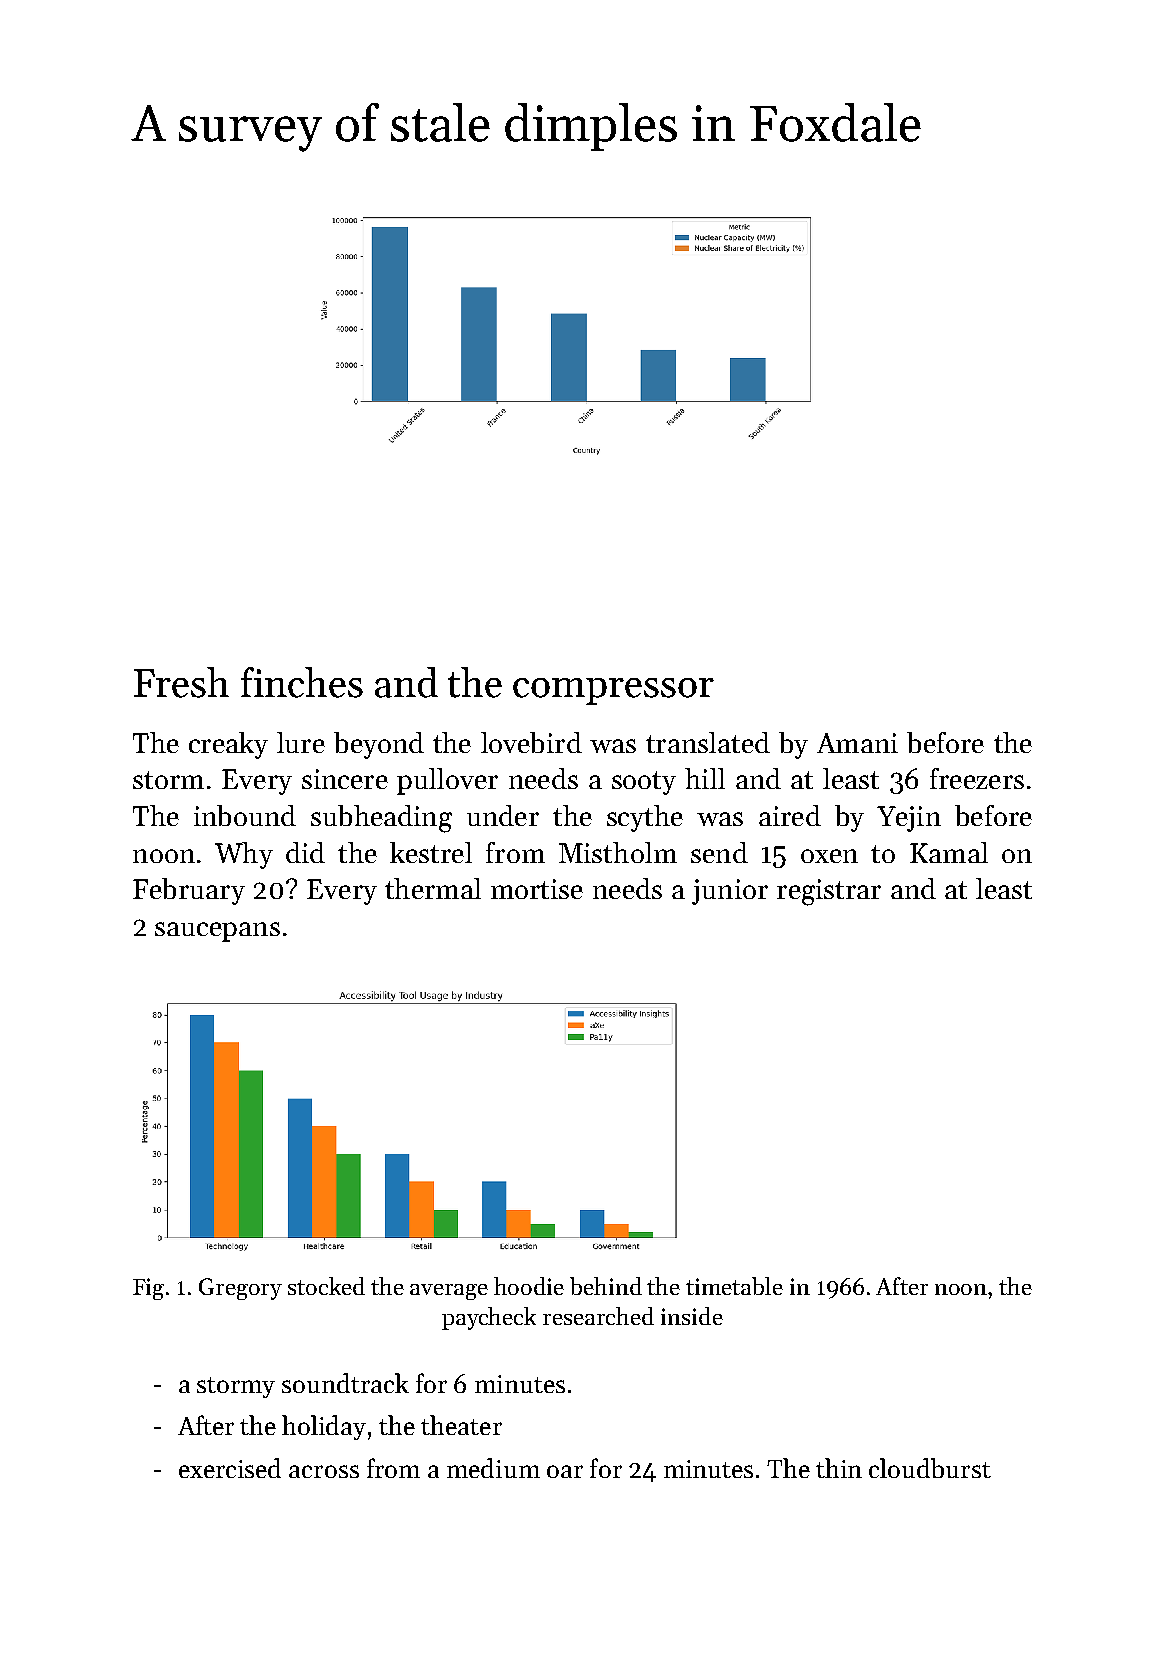 This screenshot has height=1654, width=1165. What do you see at coordinates (529, 1286) in the screenshot?
I see `hoodie` at bounding box center [529, 1286].
